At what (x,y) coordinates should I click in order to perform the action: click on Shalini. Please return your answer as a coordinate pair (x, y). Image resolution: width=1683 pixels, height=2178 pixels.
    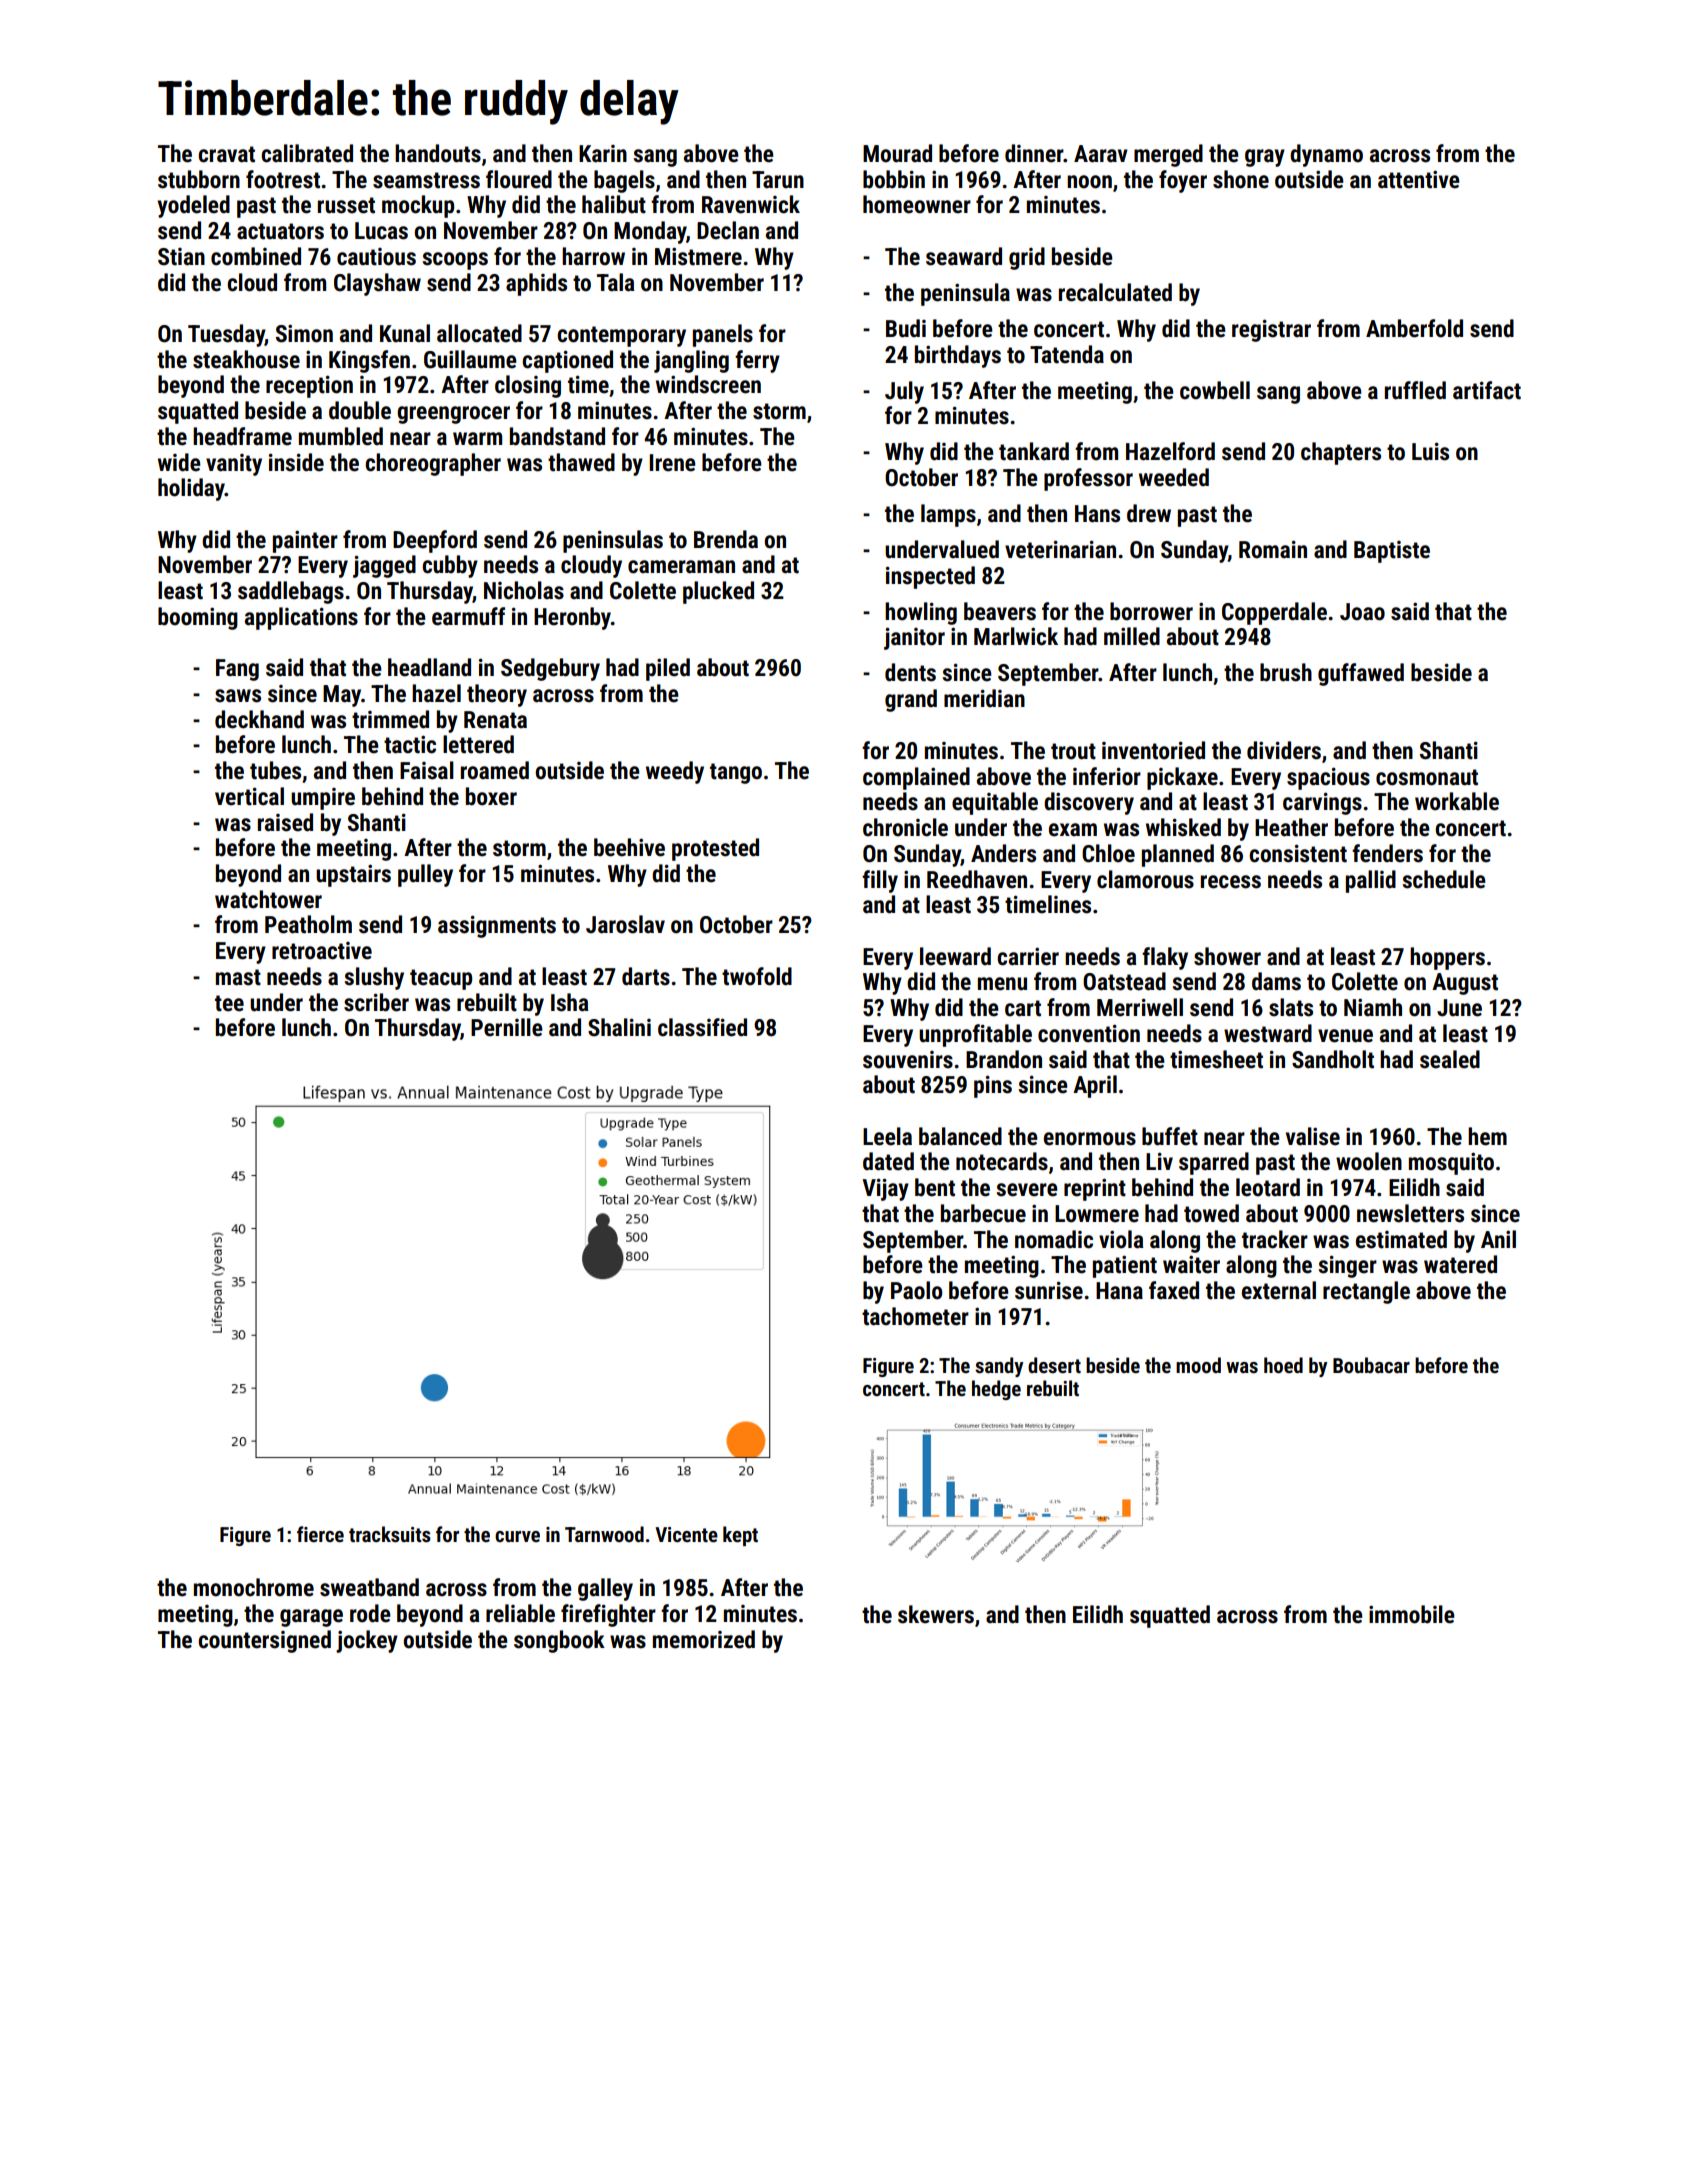
    Looking at the image, I should click on (619, 1027).
